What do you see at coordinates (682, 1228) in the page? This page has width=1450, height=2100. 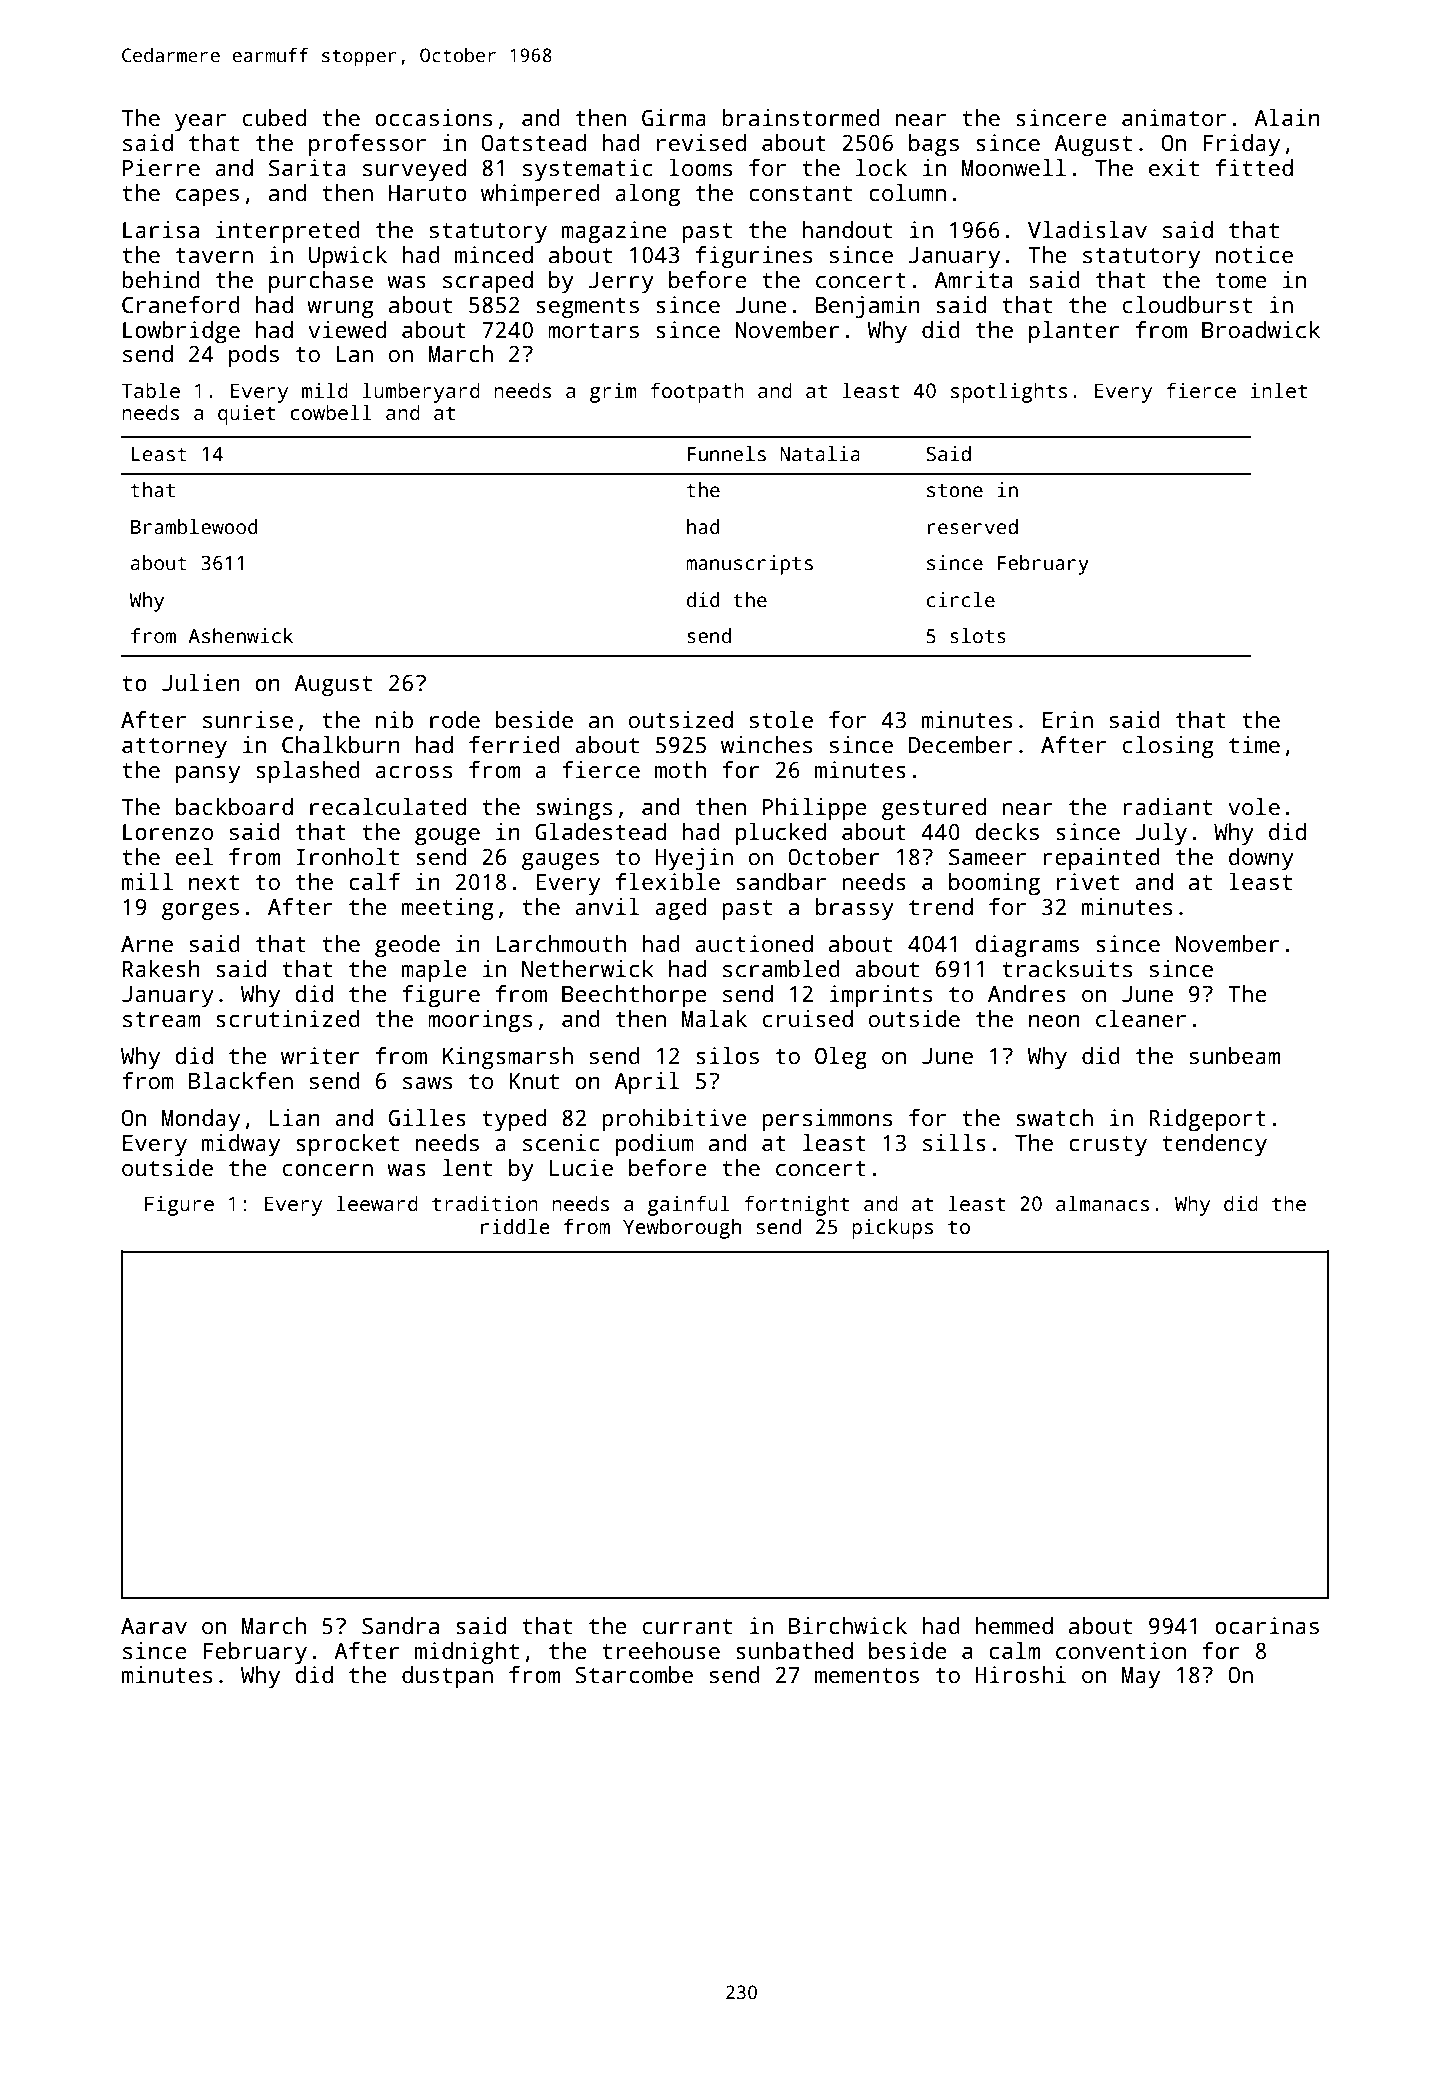 I see `Yewborough` at bounding box center [682, 1228].
